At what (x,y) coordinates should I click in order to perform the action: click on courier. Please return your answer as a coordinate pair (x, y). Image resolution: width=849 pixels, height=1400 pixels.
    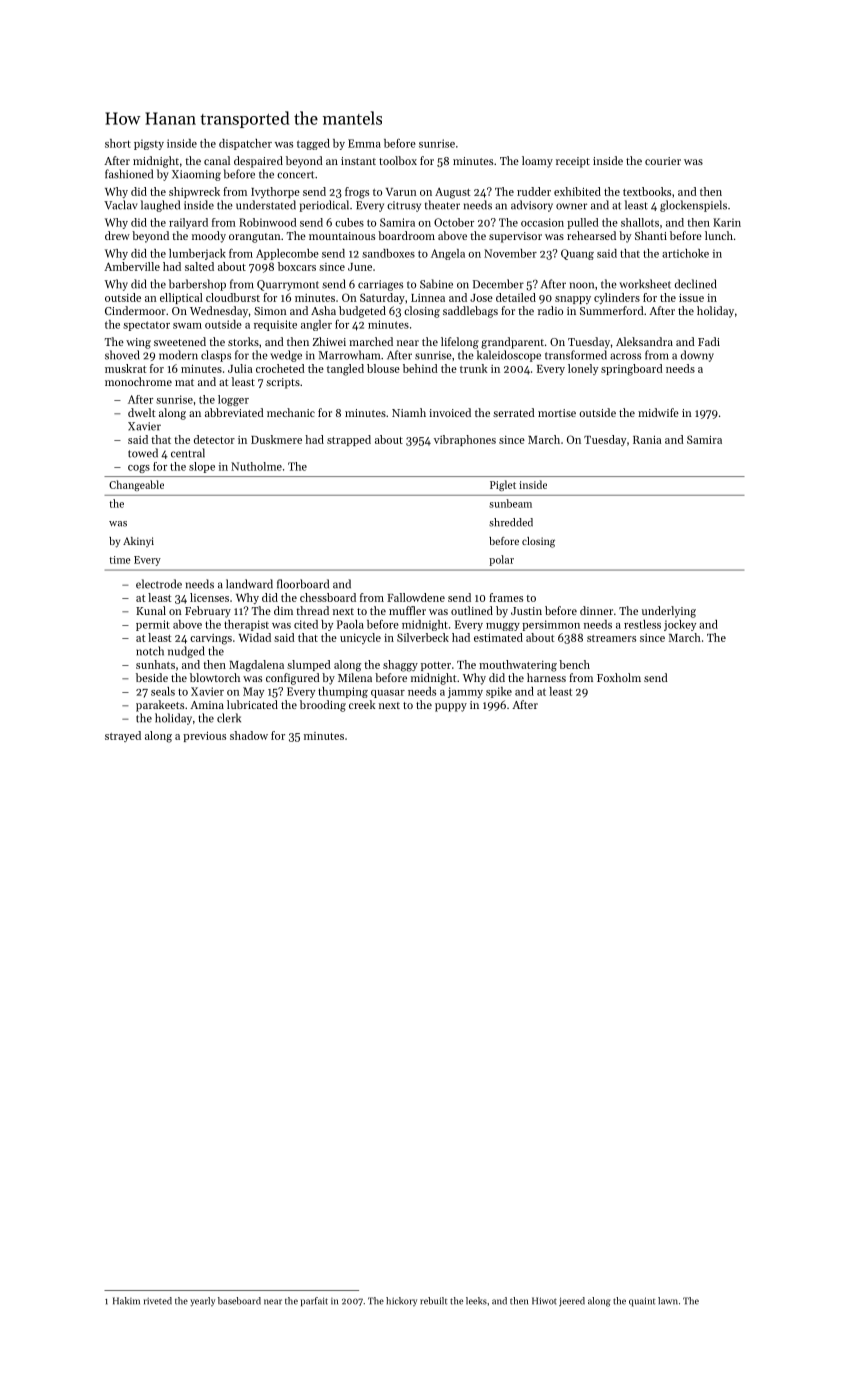
    Looking at the image, I should click on (663, 161).
